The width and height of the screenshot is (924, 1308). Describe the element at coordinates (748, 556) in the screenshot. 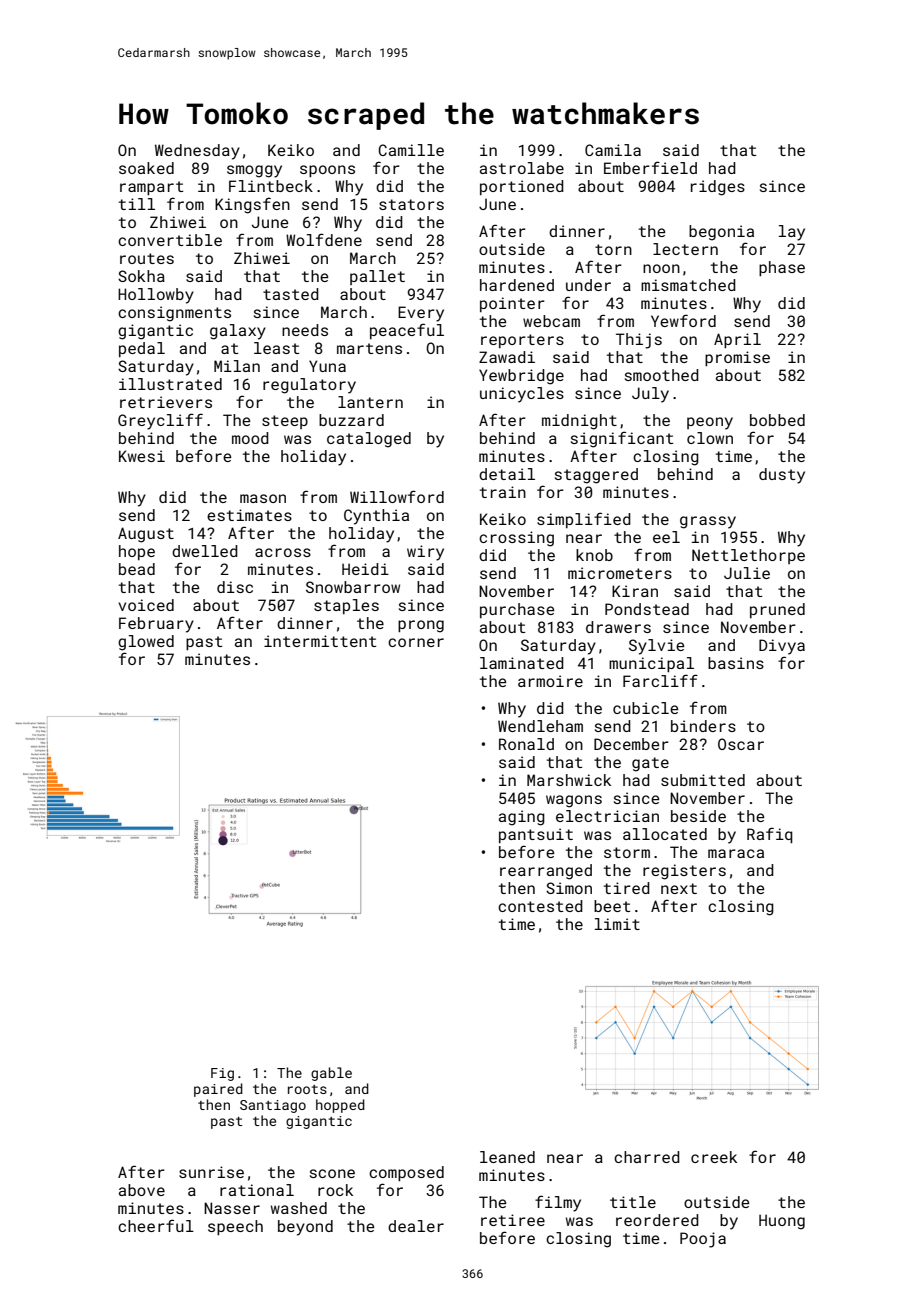

I see `Nettlethorpe` at that location.
